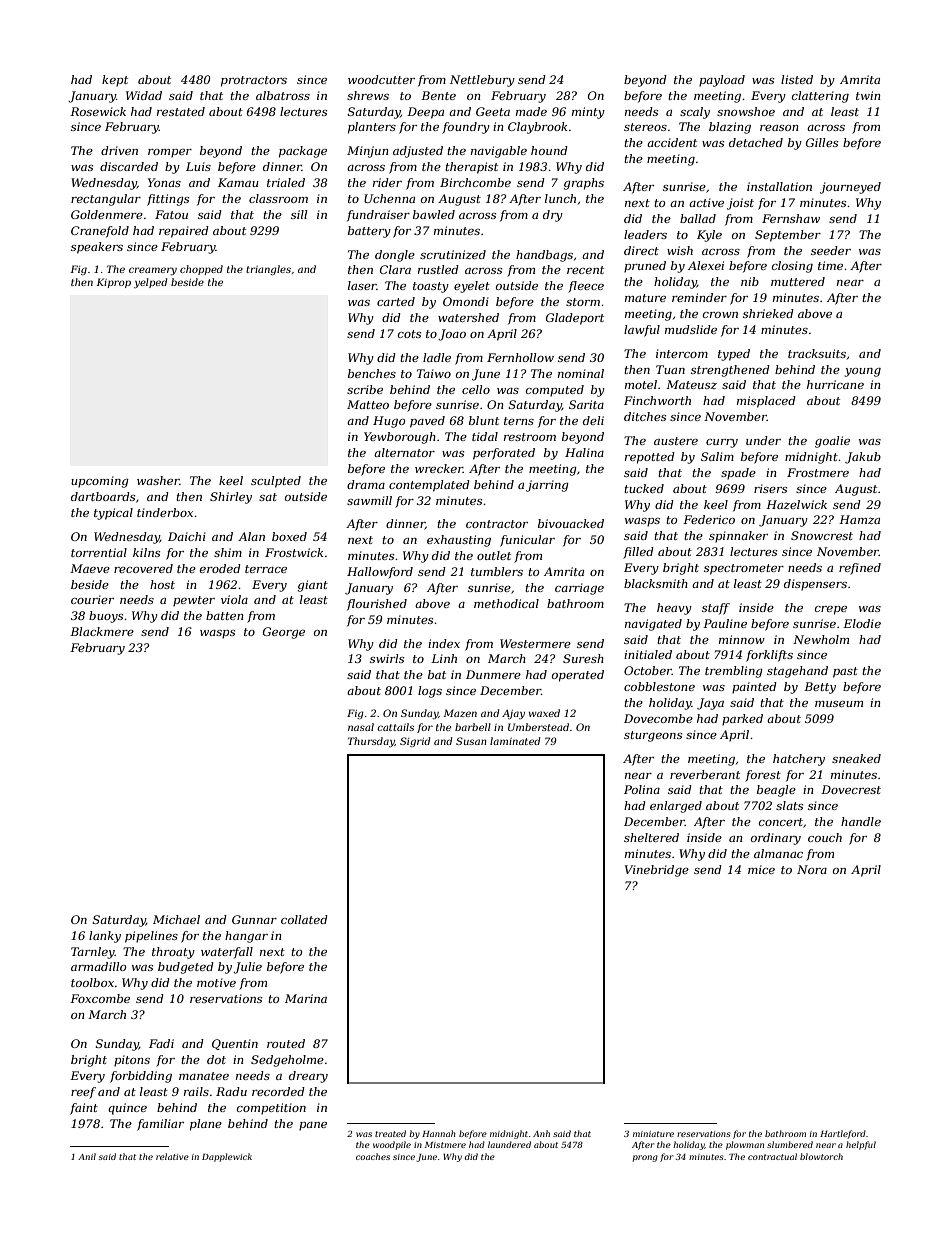  I want to click on listed, so click(797, 79).
